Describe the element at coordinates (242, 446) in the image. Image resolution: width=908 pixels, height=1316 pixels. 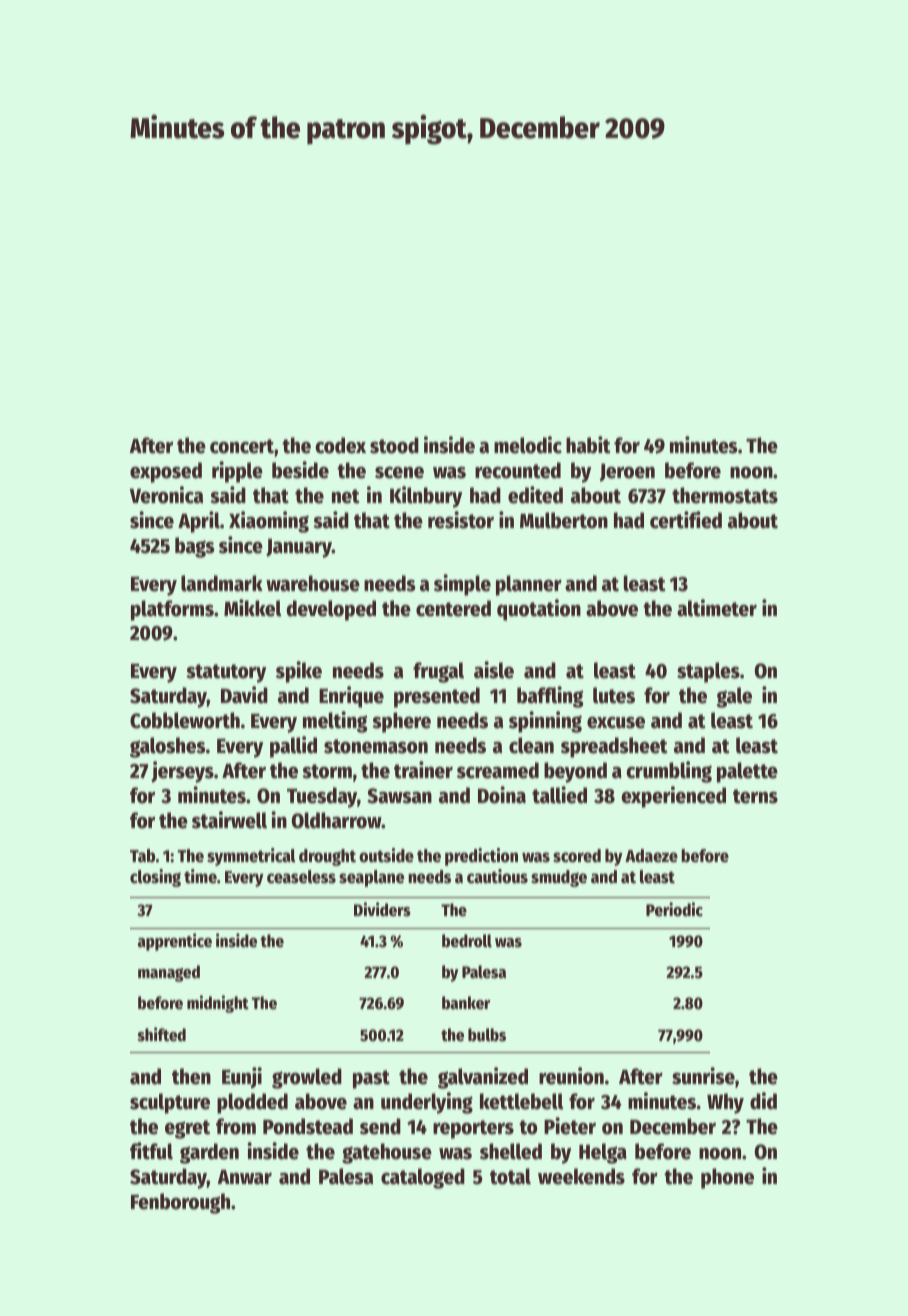
I see `concert` at that location.
